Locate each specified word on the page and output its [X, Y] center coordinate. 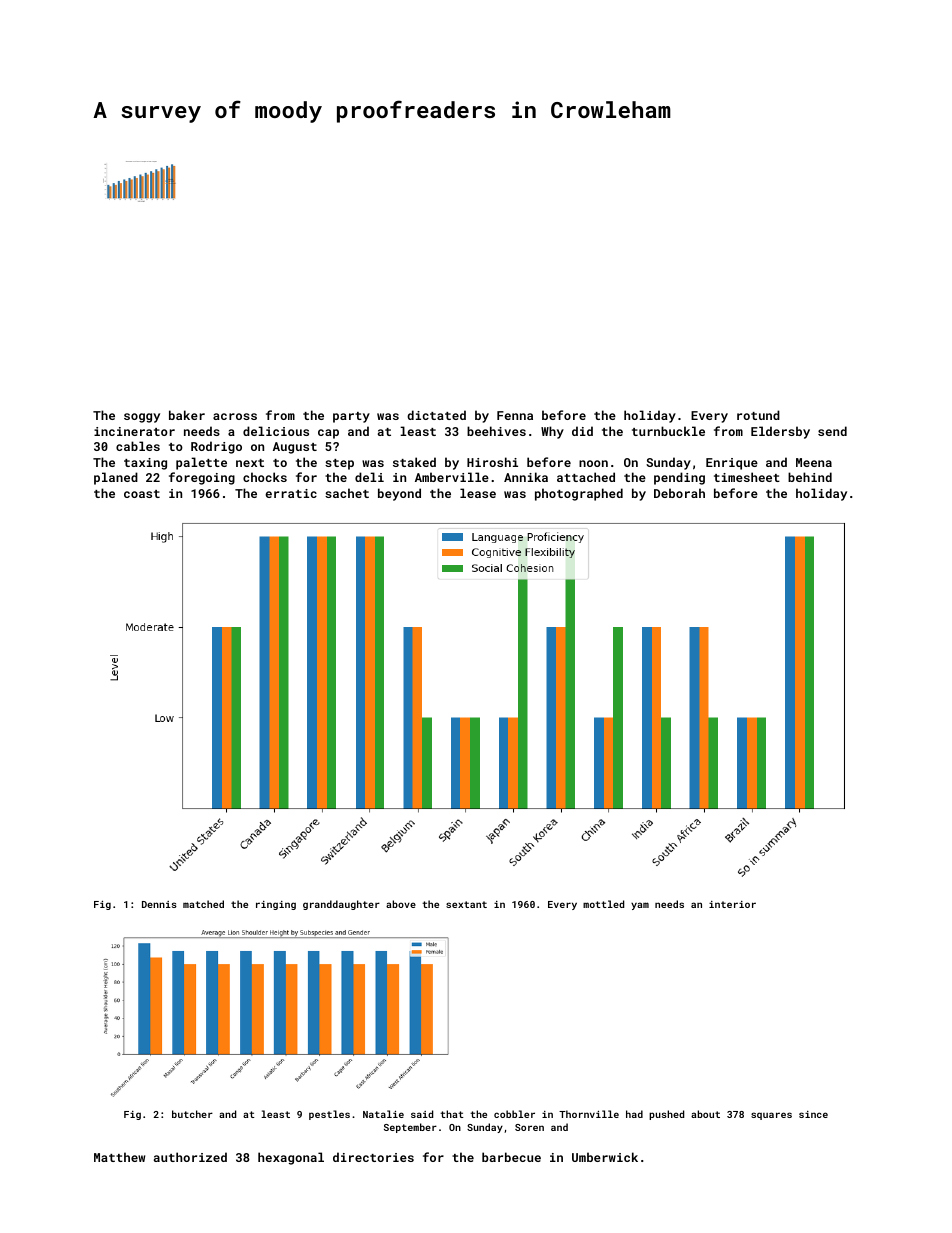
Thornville [589, 1114]
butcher [192, 1114]
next [250, 463]
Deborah [679, 493]
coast [142, 494]
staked [414, 462]
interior [732, 904]
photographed [579, 494]
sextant [466, 904]
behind [810, 477]
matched [203, 904]
